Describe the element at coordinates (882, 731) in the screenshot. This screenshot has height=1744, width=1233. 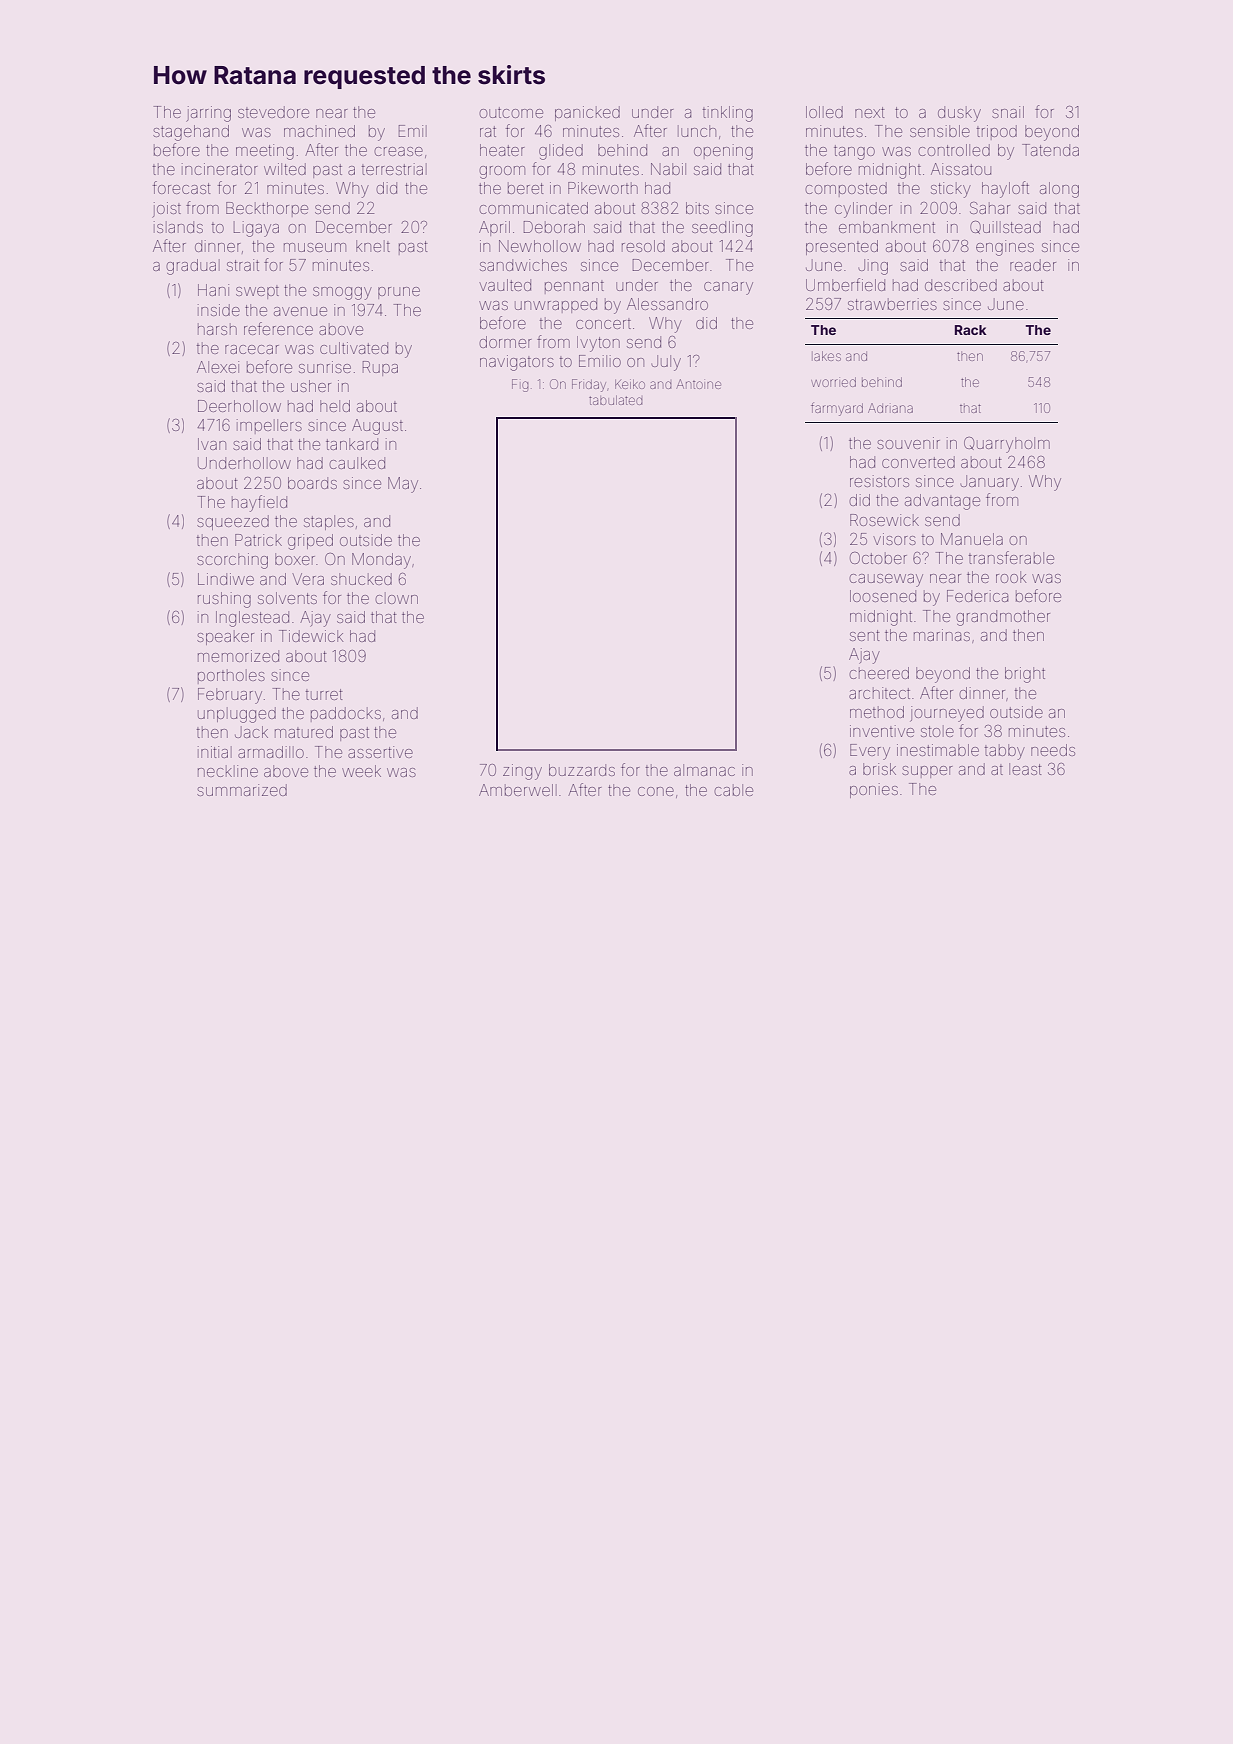
I see `inventive` at that location.
